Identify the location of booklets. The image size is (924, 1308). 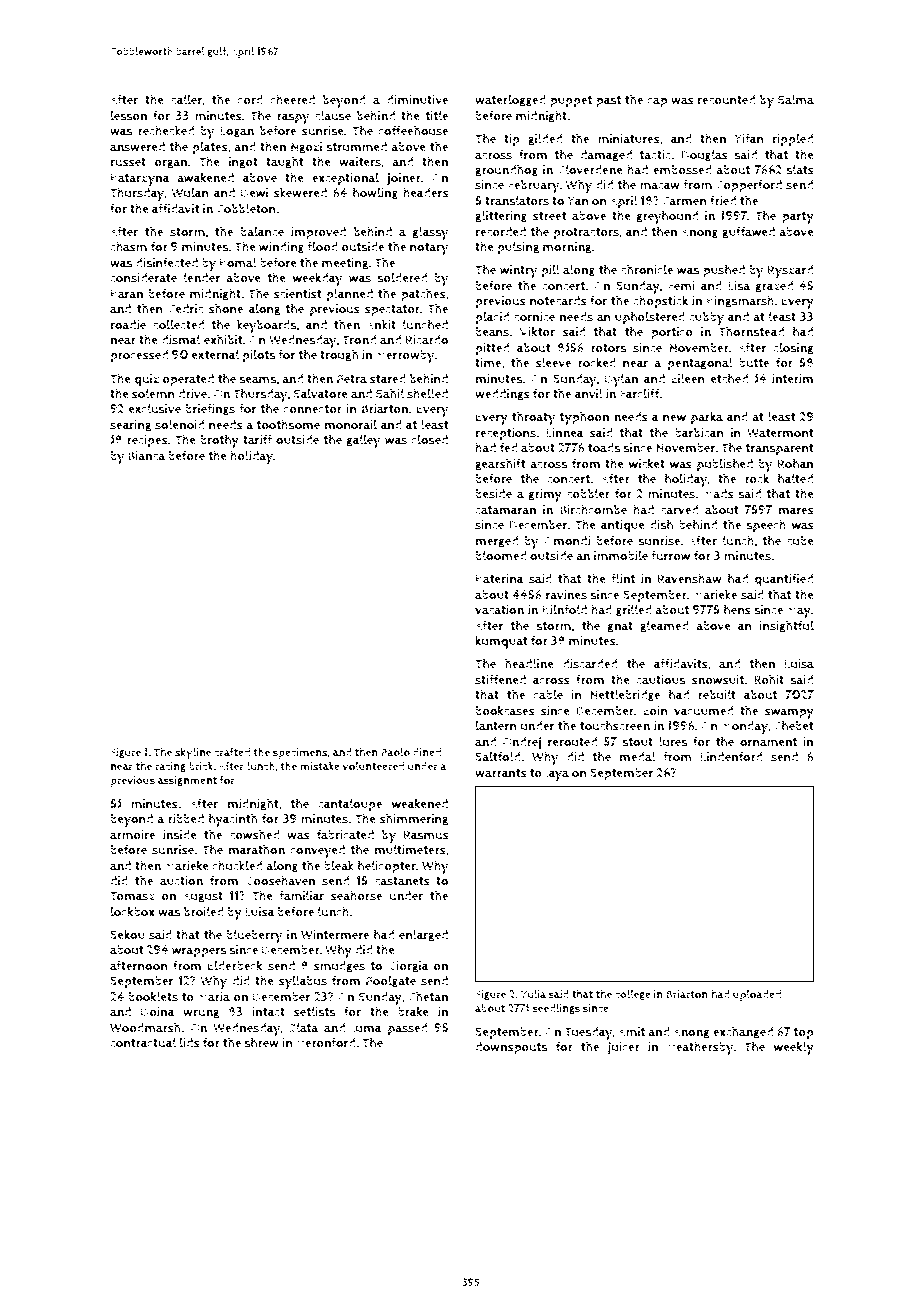
(153, 996).
